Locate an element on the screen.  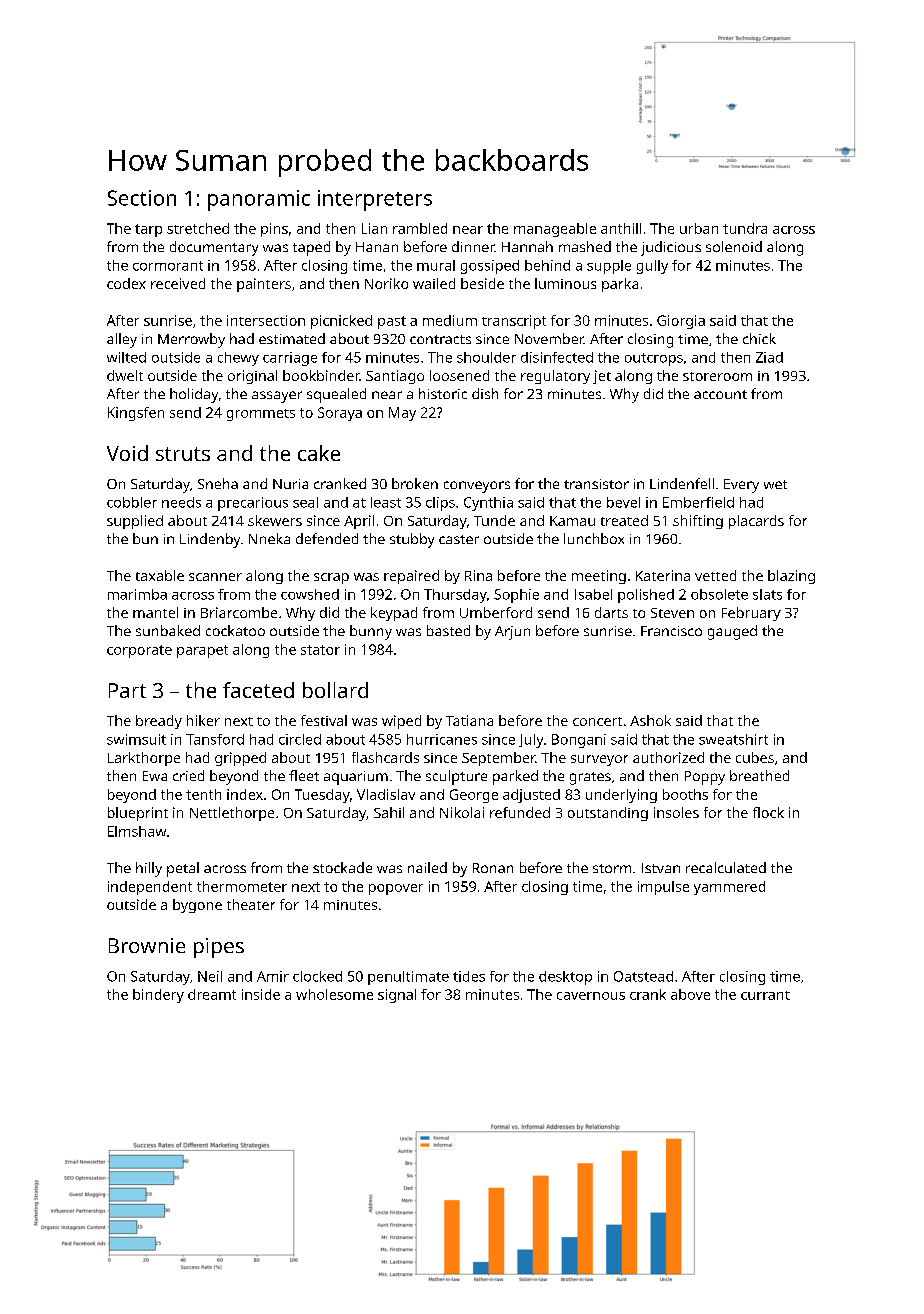
Ewa is located at coordinates (155, 776).
